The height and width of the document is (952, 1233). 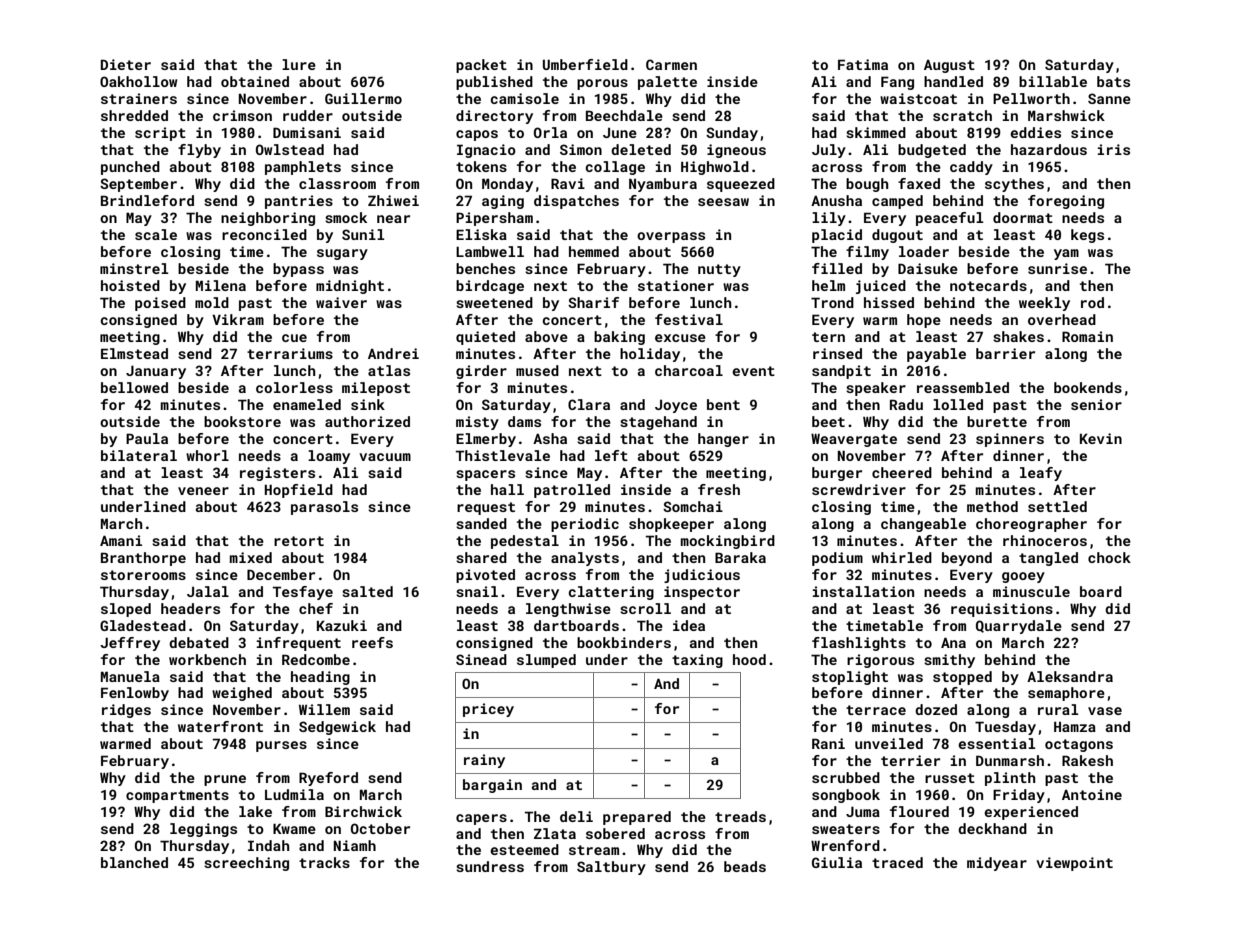 I want to click on camisole, so click(x=524, y=98).
